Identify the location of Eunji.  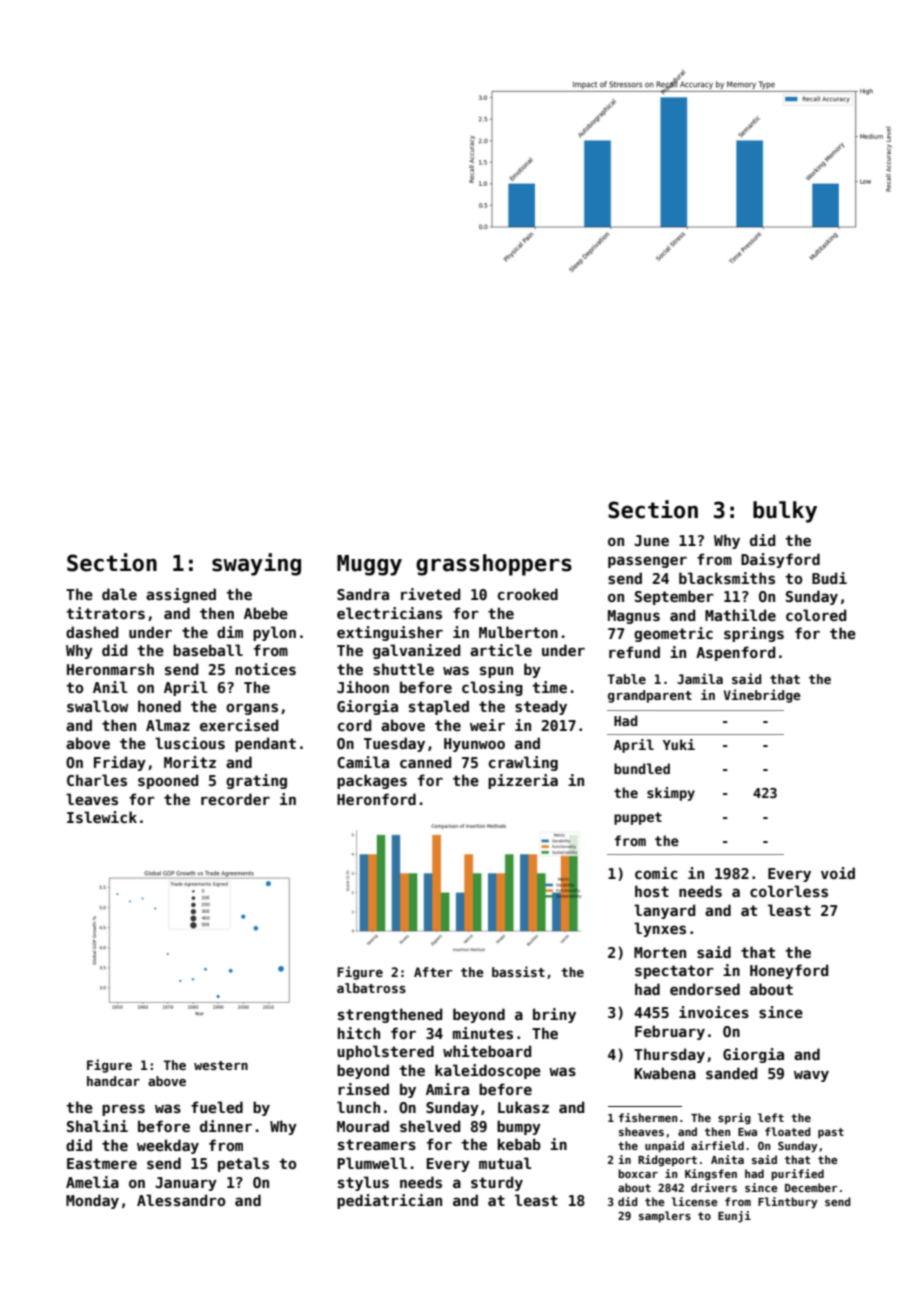
(734, 1217).
